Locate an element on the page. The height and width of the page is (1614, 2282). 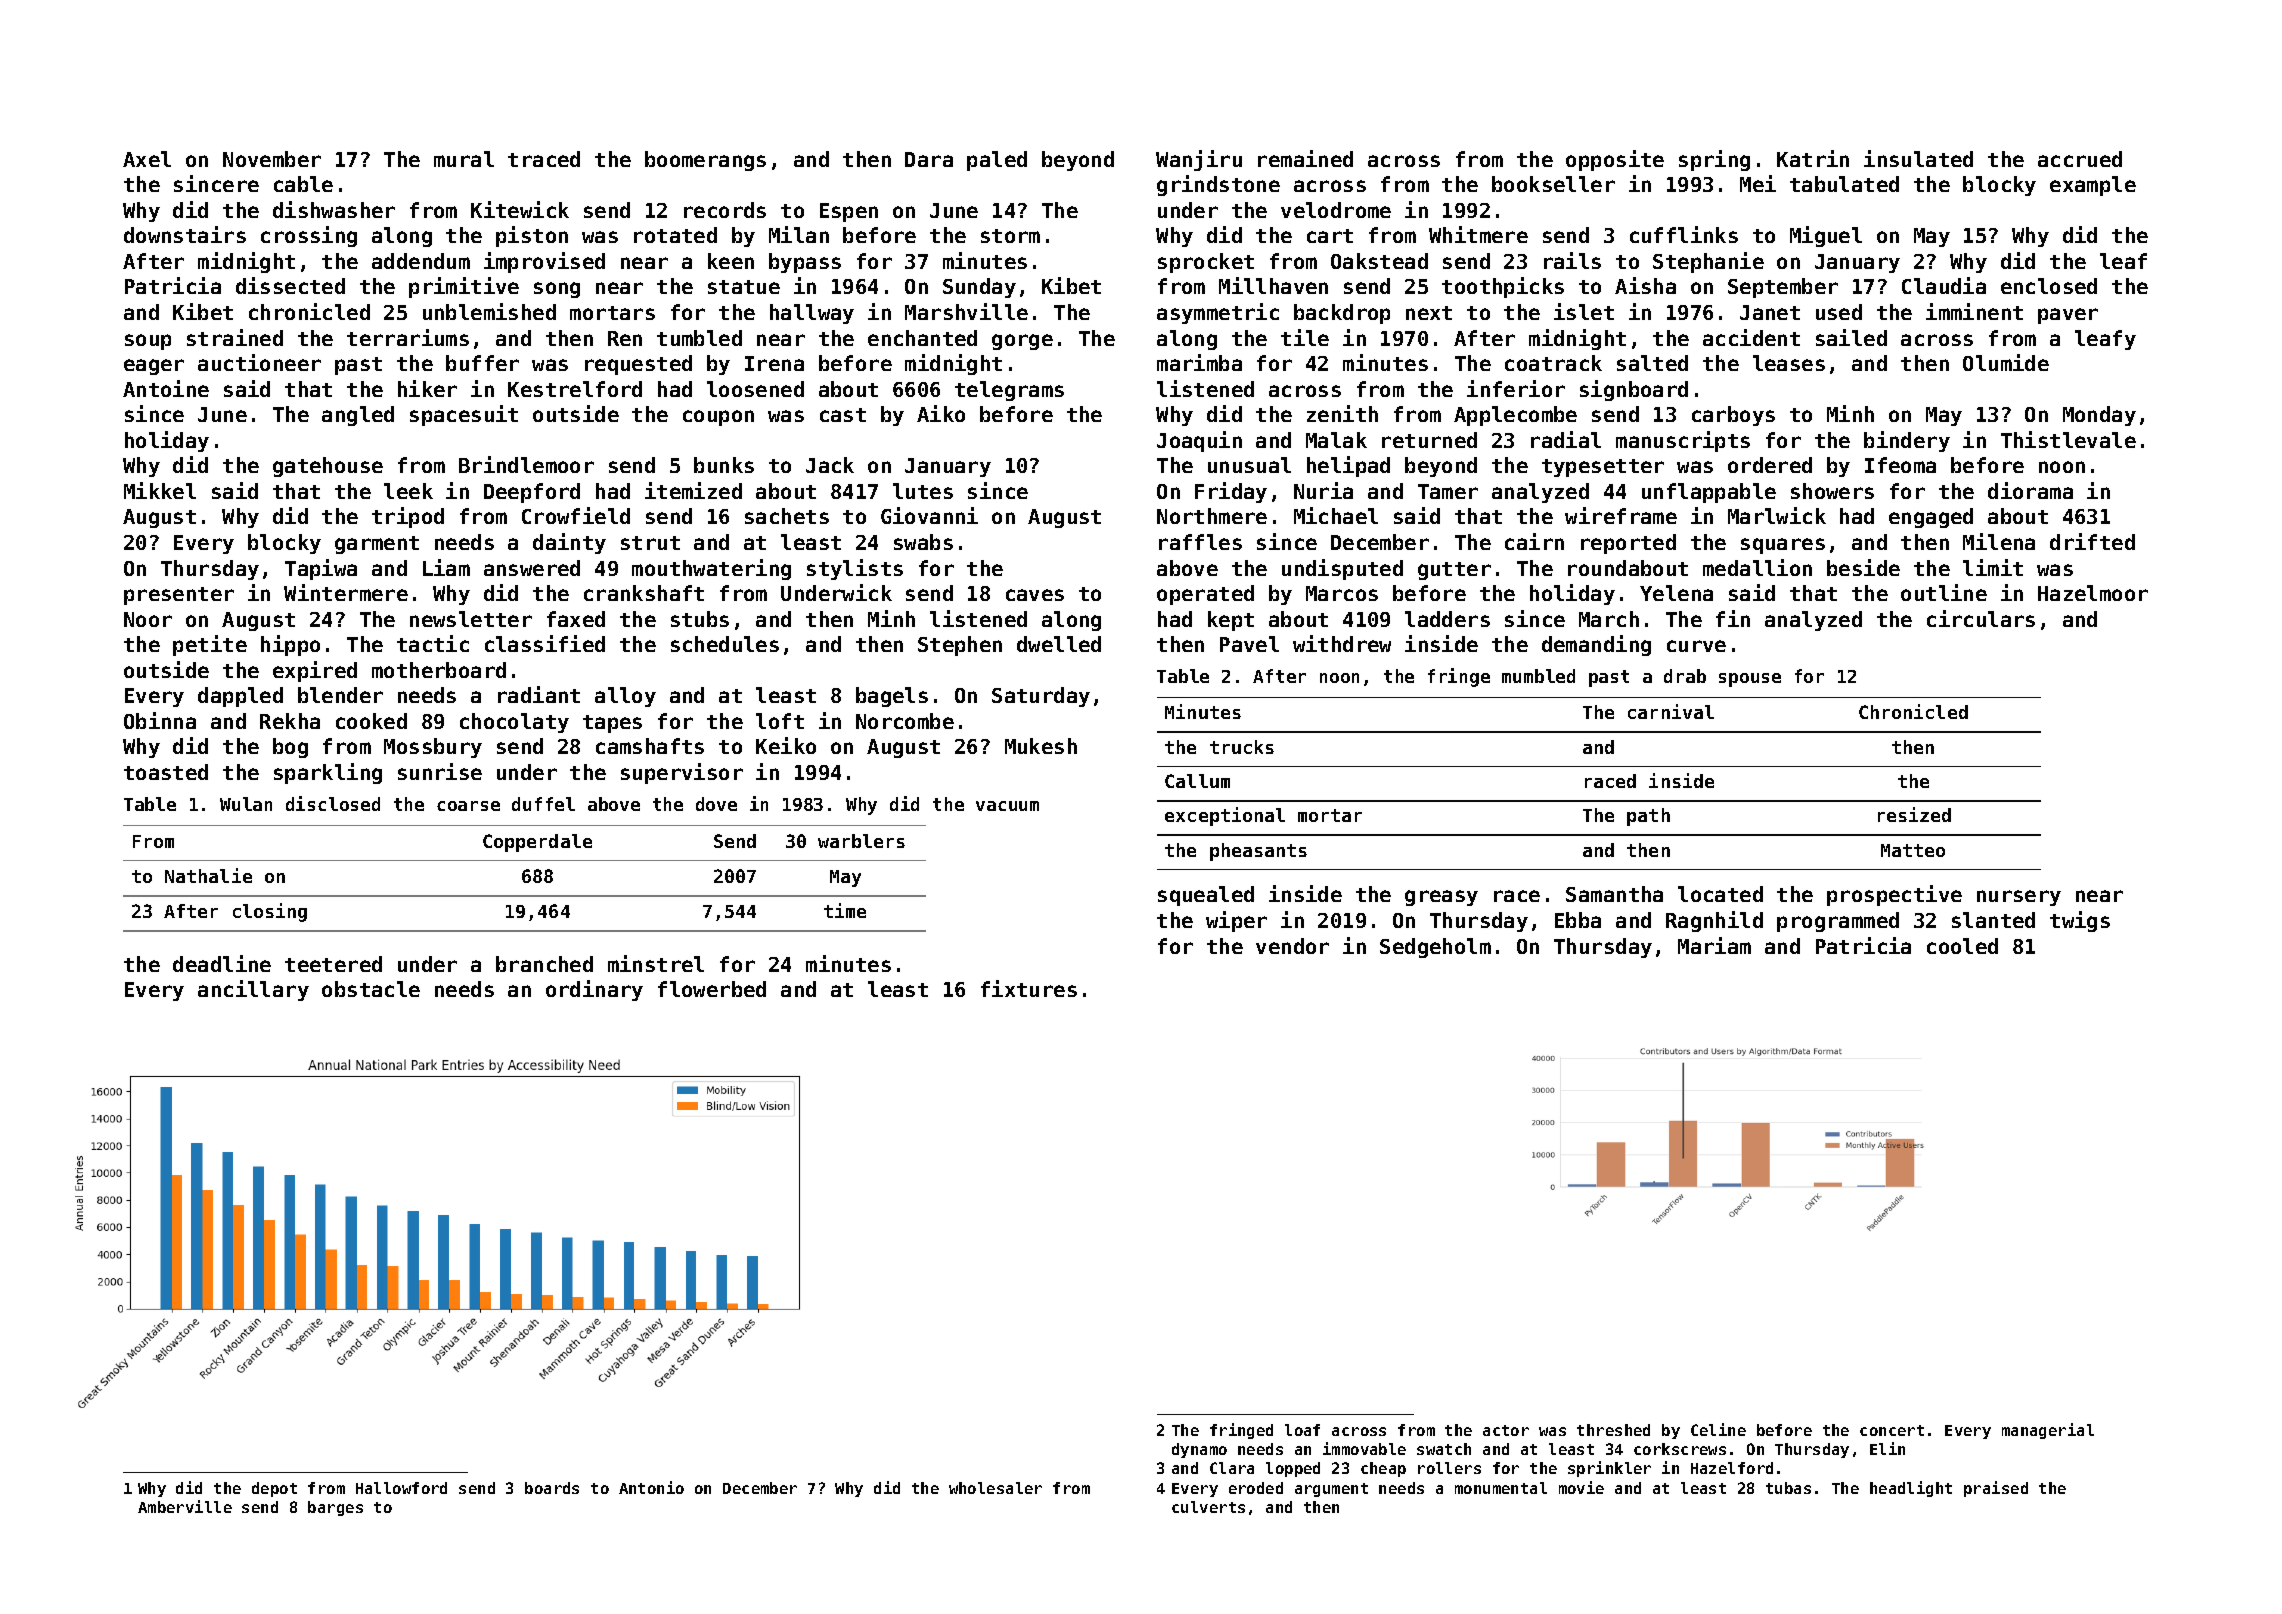
obstacle is located at coordinates (371, 989).
